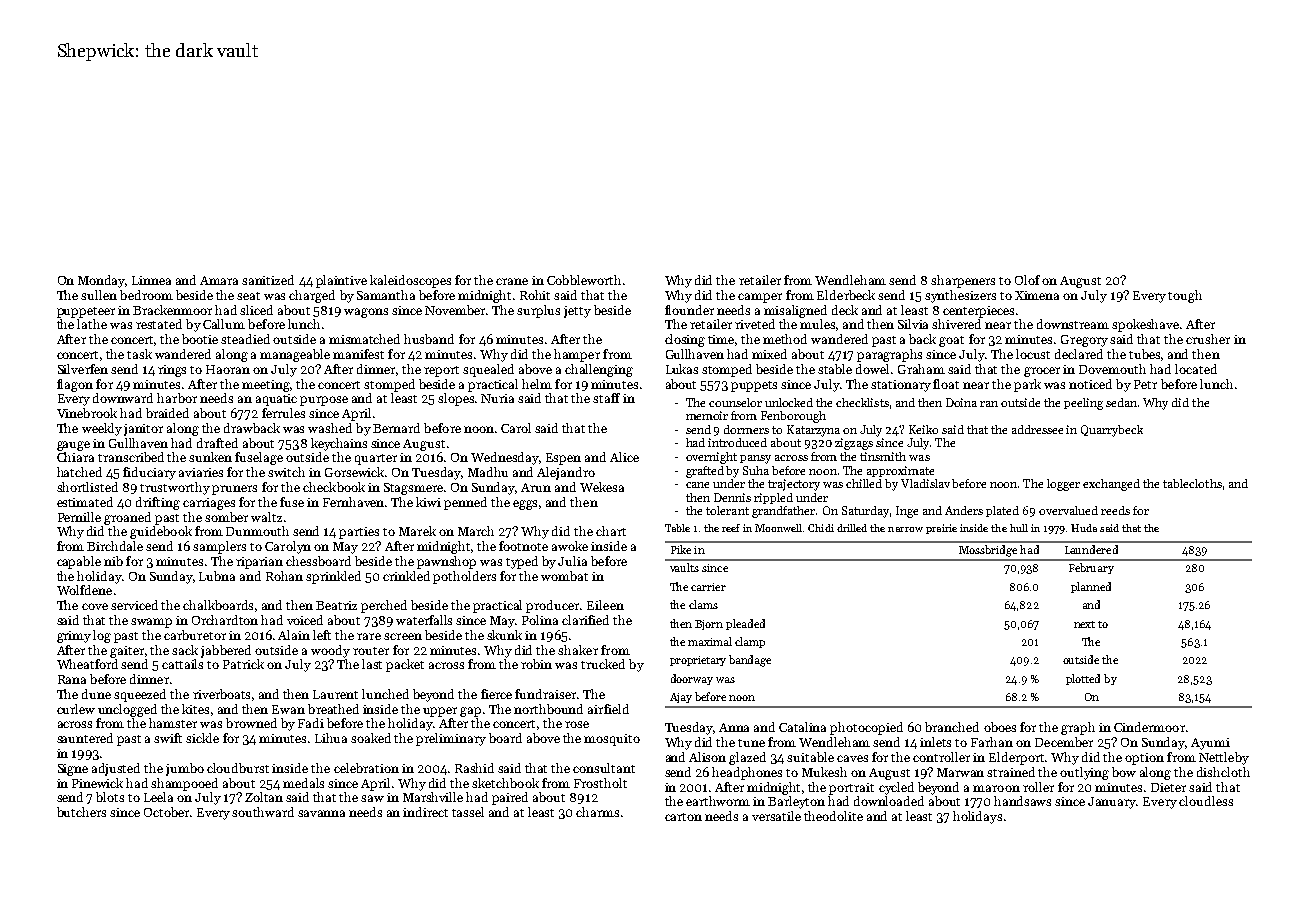 The image size is (1308, 924). Describe the element at coordinates (73, 770) in the image. I see `Signe` at that location.
